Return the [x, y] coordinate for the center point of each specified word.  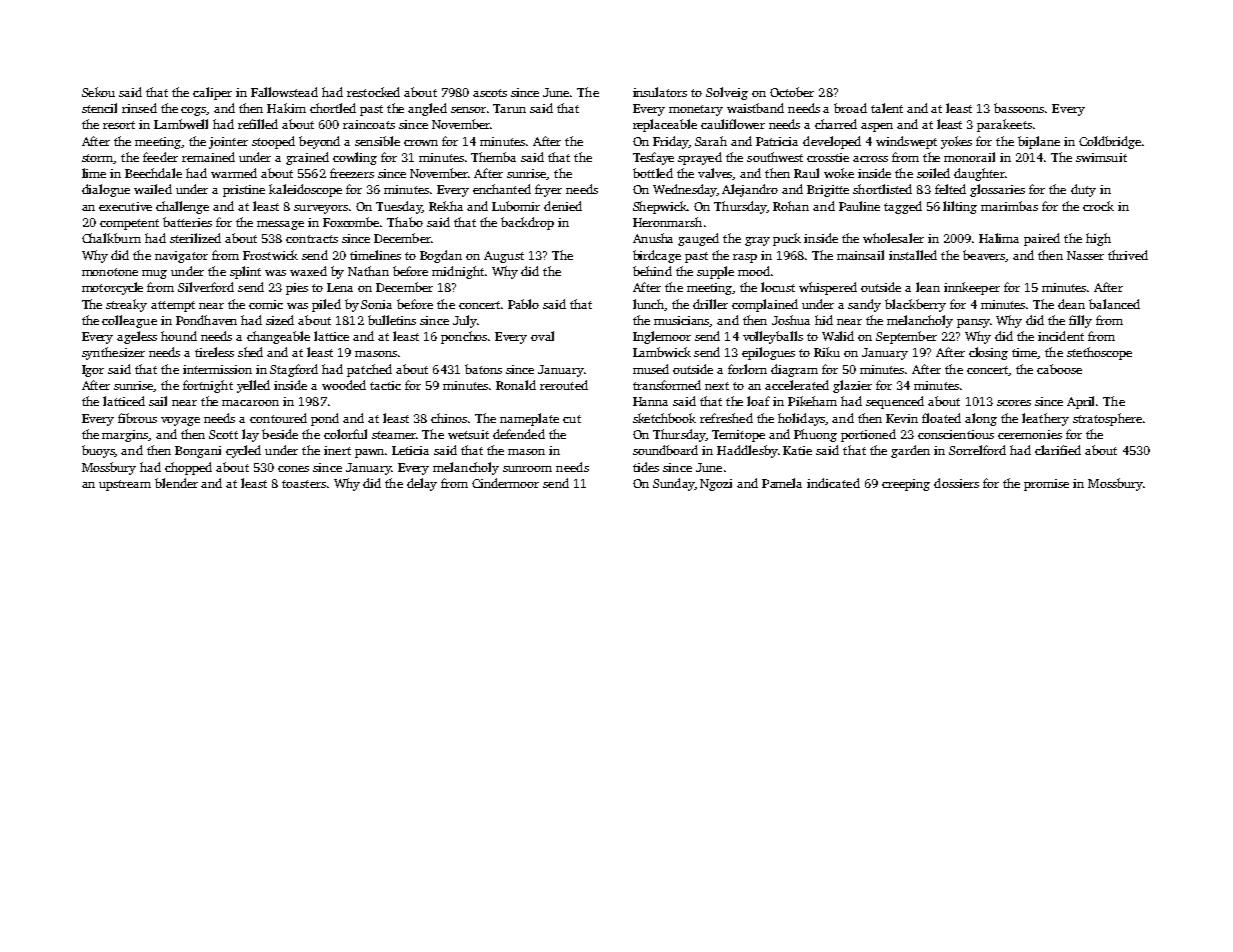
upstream [125, 485]
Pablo [523, 304]
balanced [1114, 304]
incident [1061, 336]
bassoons [1019, 108]
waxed [308, 271]
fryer [548, 190]
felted [950, 189]
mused [651, 369]
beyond [319, 142]
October [792, 92]
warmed [234, 173]
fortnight [208, 386]
